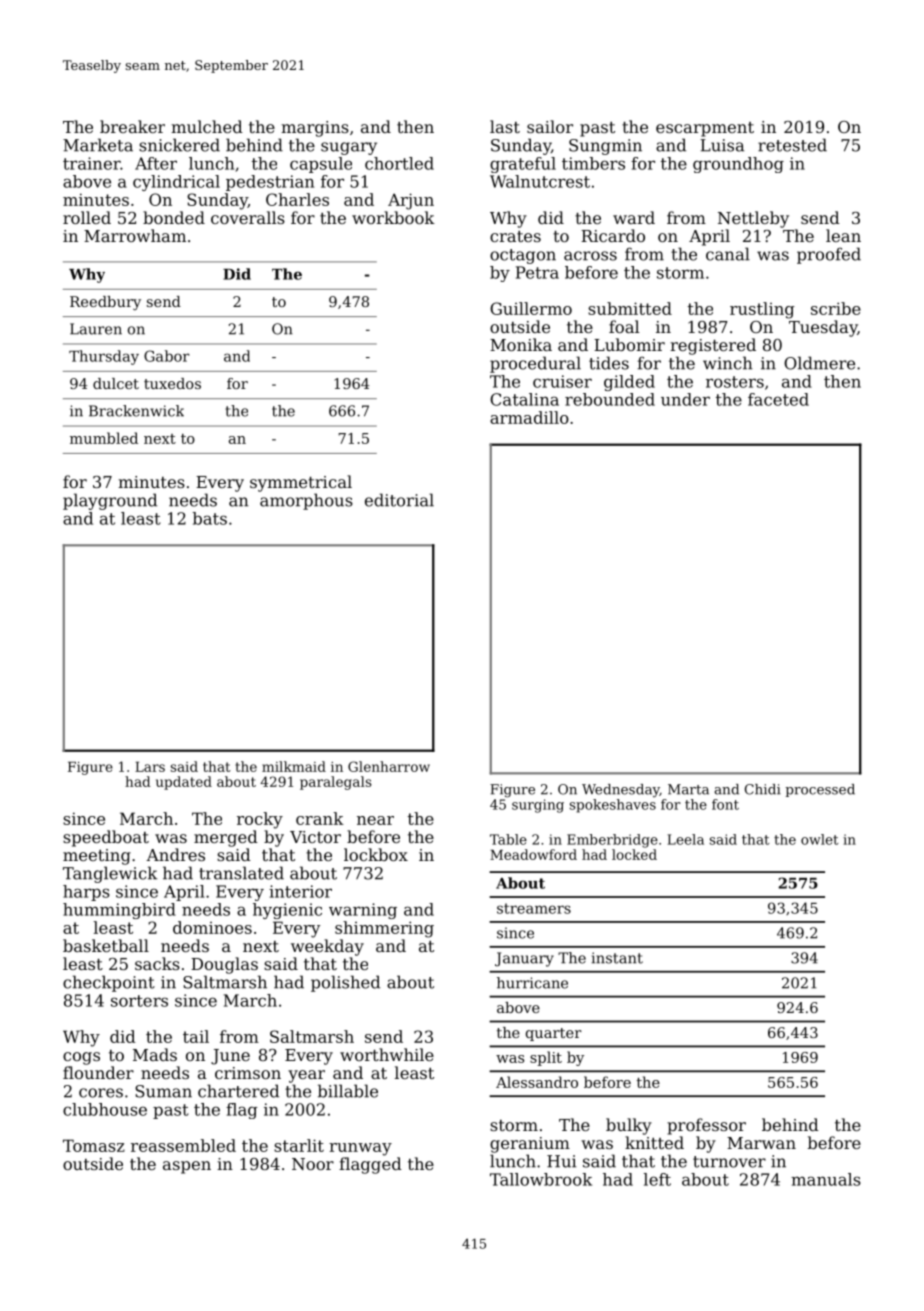 This image has width=924, height=1311. Describe the element at coordinates (819, 839) in the image. I see `owlet` at that location.
